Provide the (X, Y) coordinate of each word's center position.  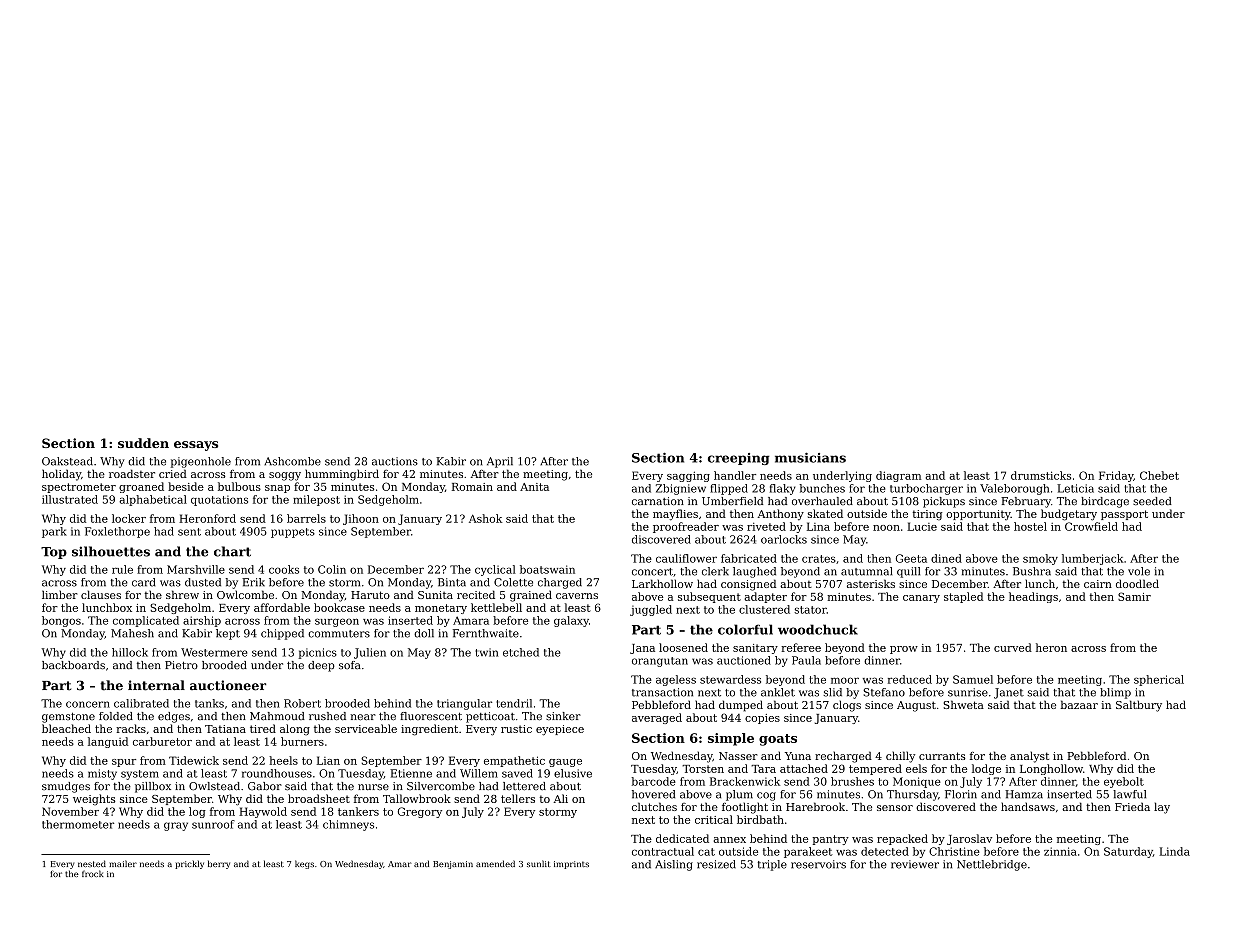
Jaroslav (969, 839)
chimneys (348, 825)
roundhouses (277, 773)
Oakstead (67, 461)
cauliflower (686, 558)
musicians (810, 457)
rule (122, 569)
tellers (518, 798)
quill (908, 572)
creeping (739, 459)
